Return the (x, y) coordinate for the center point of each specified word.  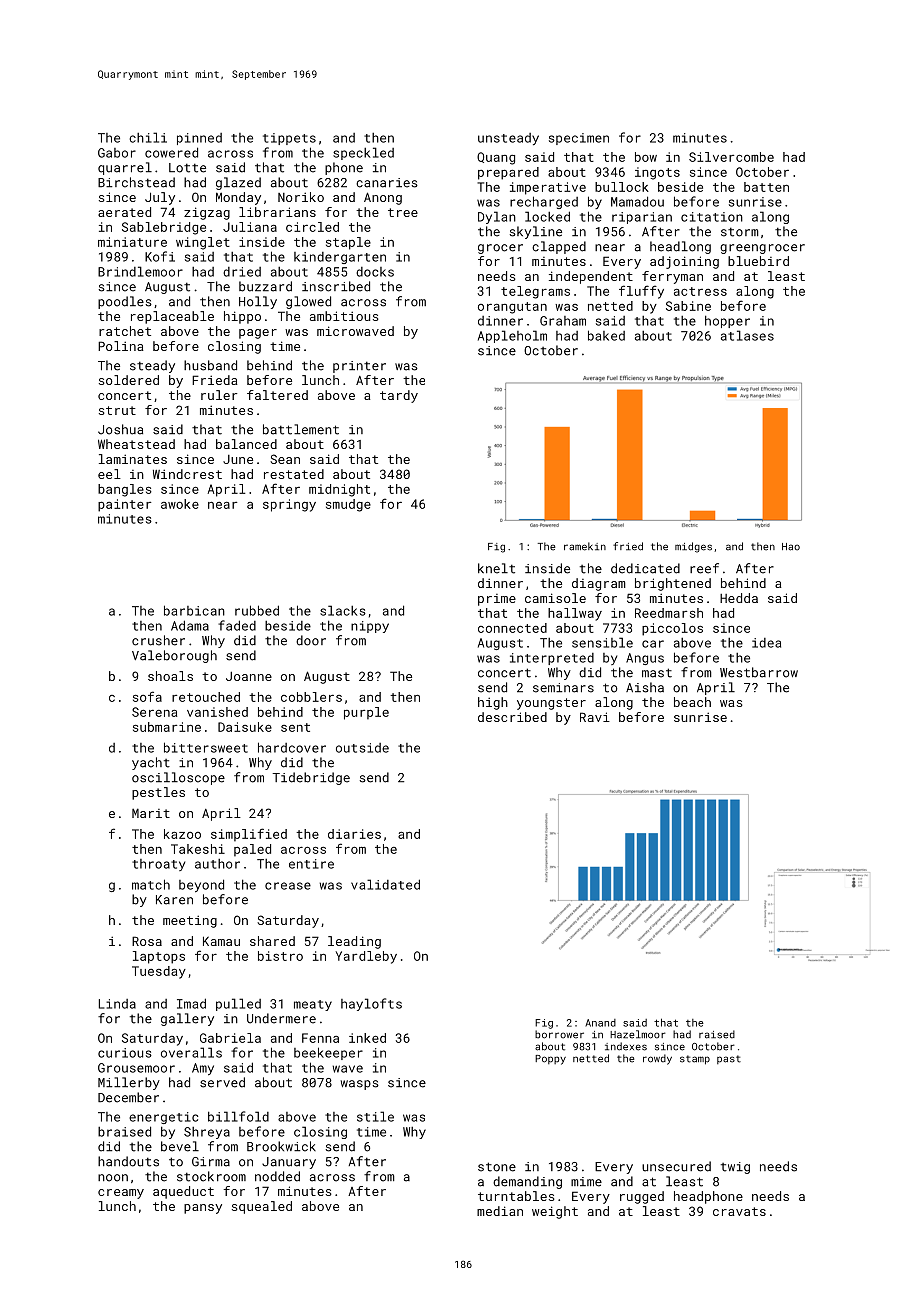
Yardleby (366, 957)
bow (646, 157)
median (500, 1211)
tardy (399, 396)
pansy (203, 1209)
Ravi (595, 717)
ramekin (585, 546)
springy (289, 505)
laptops (159, 957)
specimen (579, 139)
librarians (277, 212)
